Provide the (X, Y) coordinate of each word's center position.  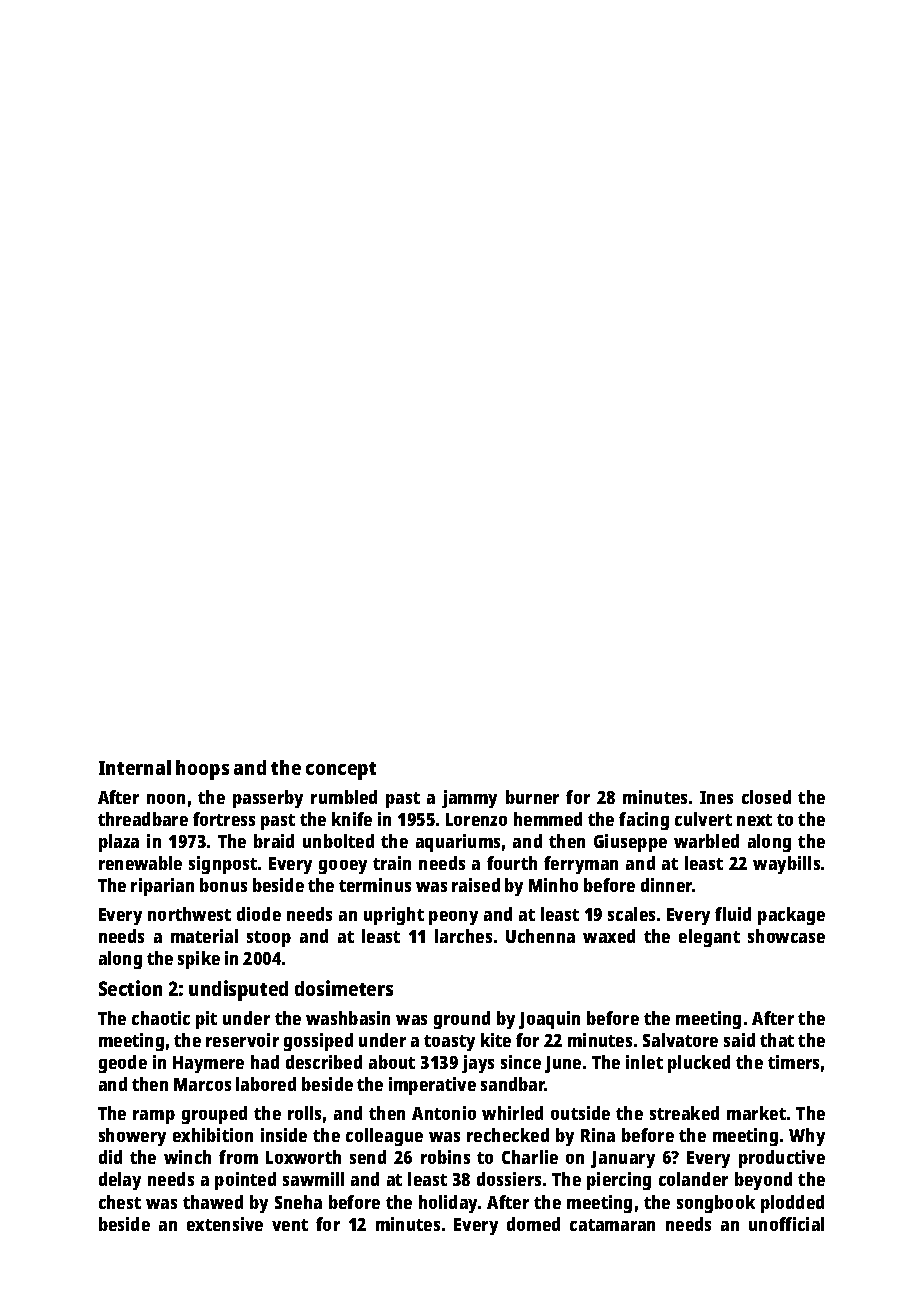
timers (793, 1062)
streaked (684, 1113)
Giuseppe (630, 843)
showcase (786, 936)
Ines (716, 797)
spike (199, 960)
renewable (140, 863)
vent (290, 1225)
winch (187, 1157)
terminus (375, 885)
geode (123, 1064)
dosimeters (344, 988)
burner (532, 797)
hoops (202, 770)
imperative (432, 1086)
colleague (384, 1137)
